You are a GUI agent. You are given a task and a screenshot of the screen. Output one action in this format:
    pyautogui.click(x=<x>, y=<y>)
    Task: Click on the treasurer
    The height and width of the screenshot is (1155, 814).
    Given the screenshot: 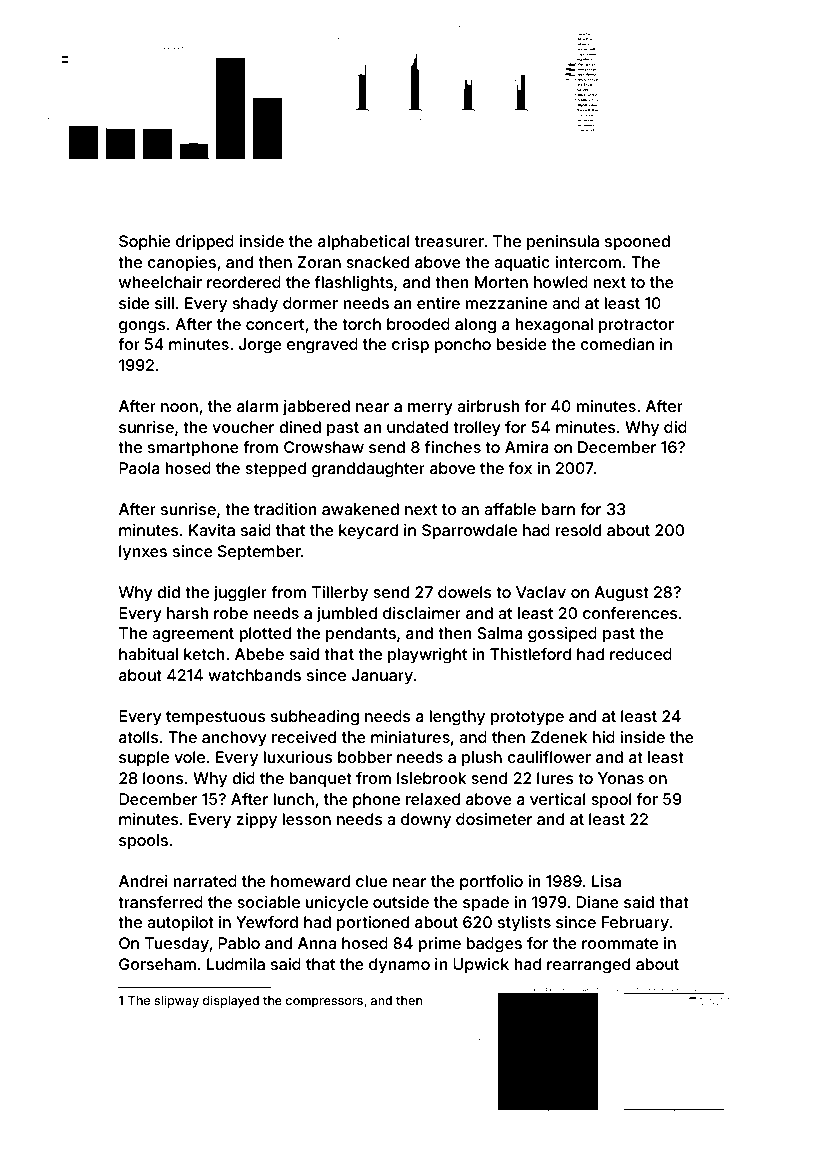 What is the action you would take?
    pyautogui.click(x=449, y=241)
